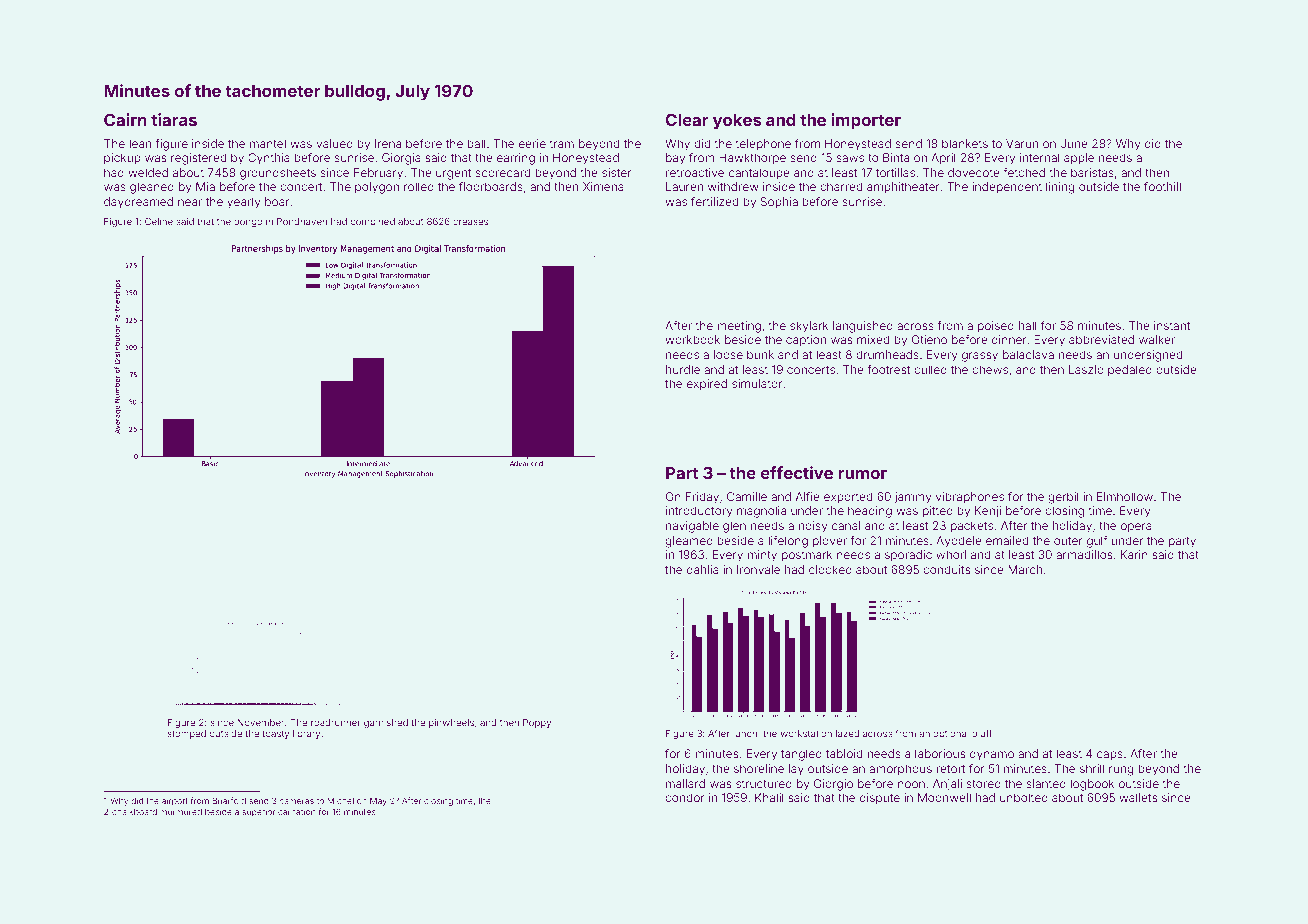 Image resolution: width=1308 pixels, height=924 pixels. Describe the element at coordinates (813, 527) in the image. I see `noisy` at that location.
